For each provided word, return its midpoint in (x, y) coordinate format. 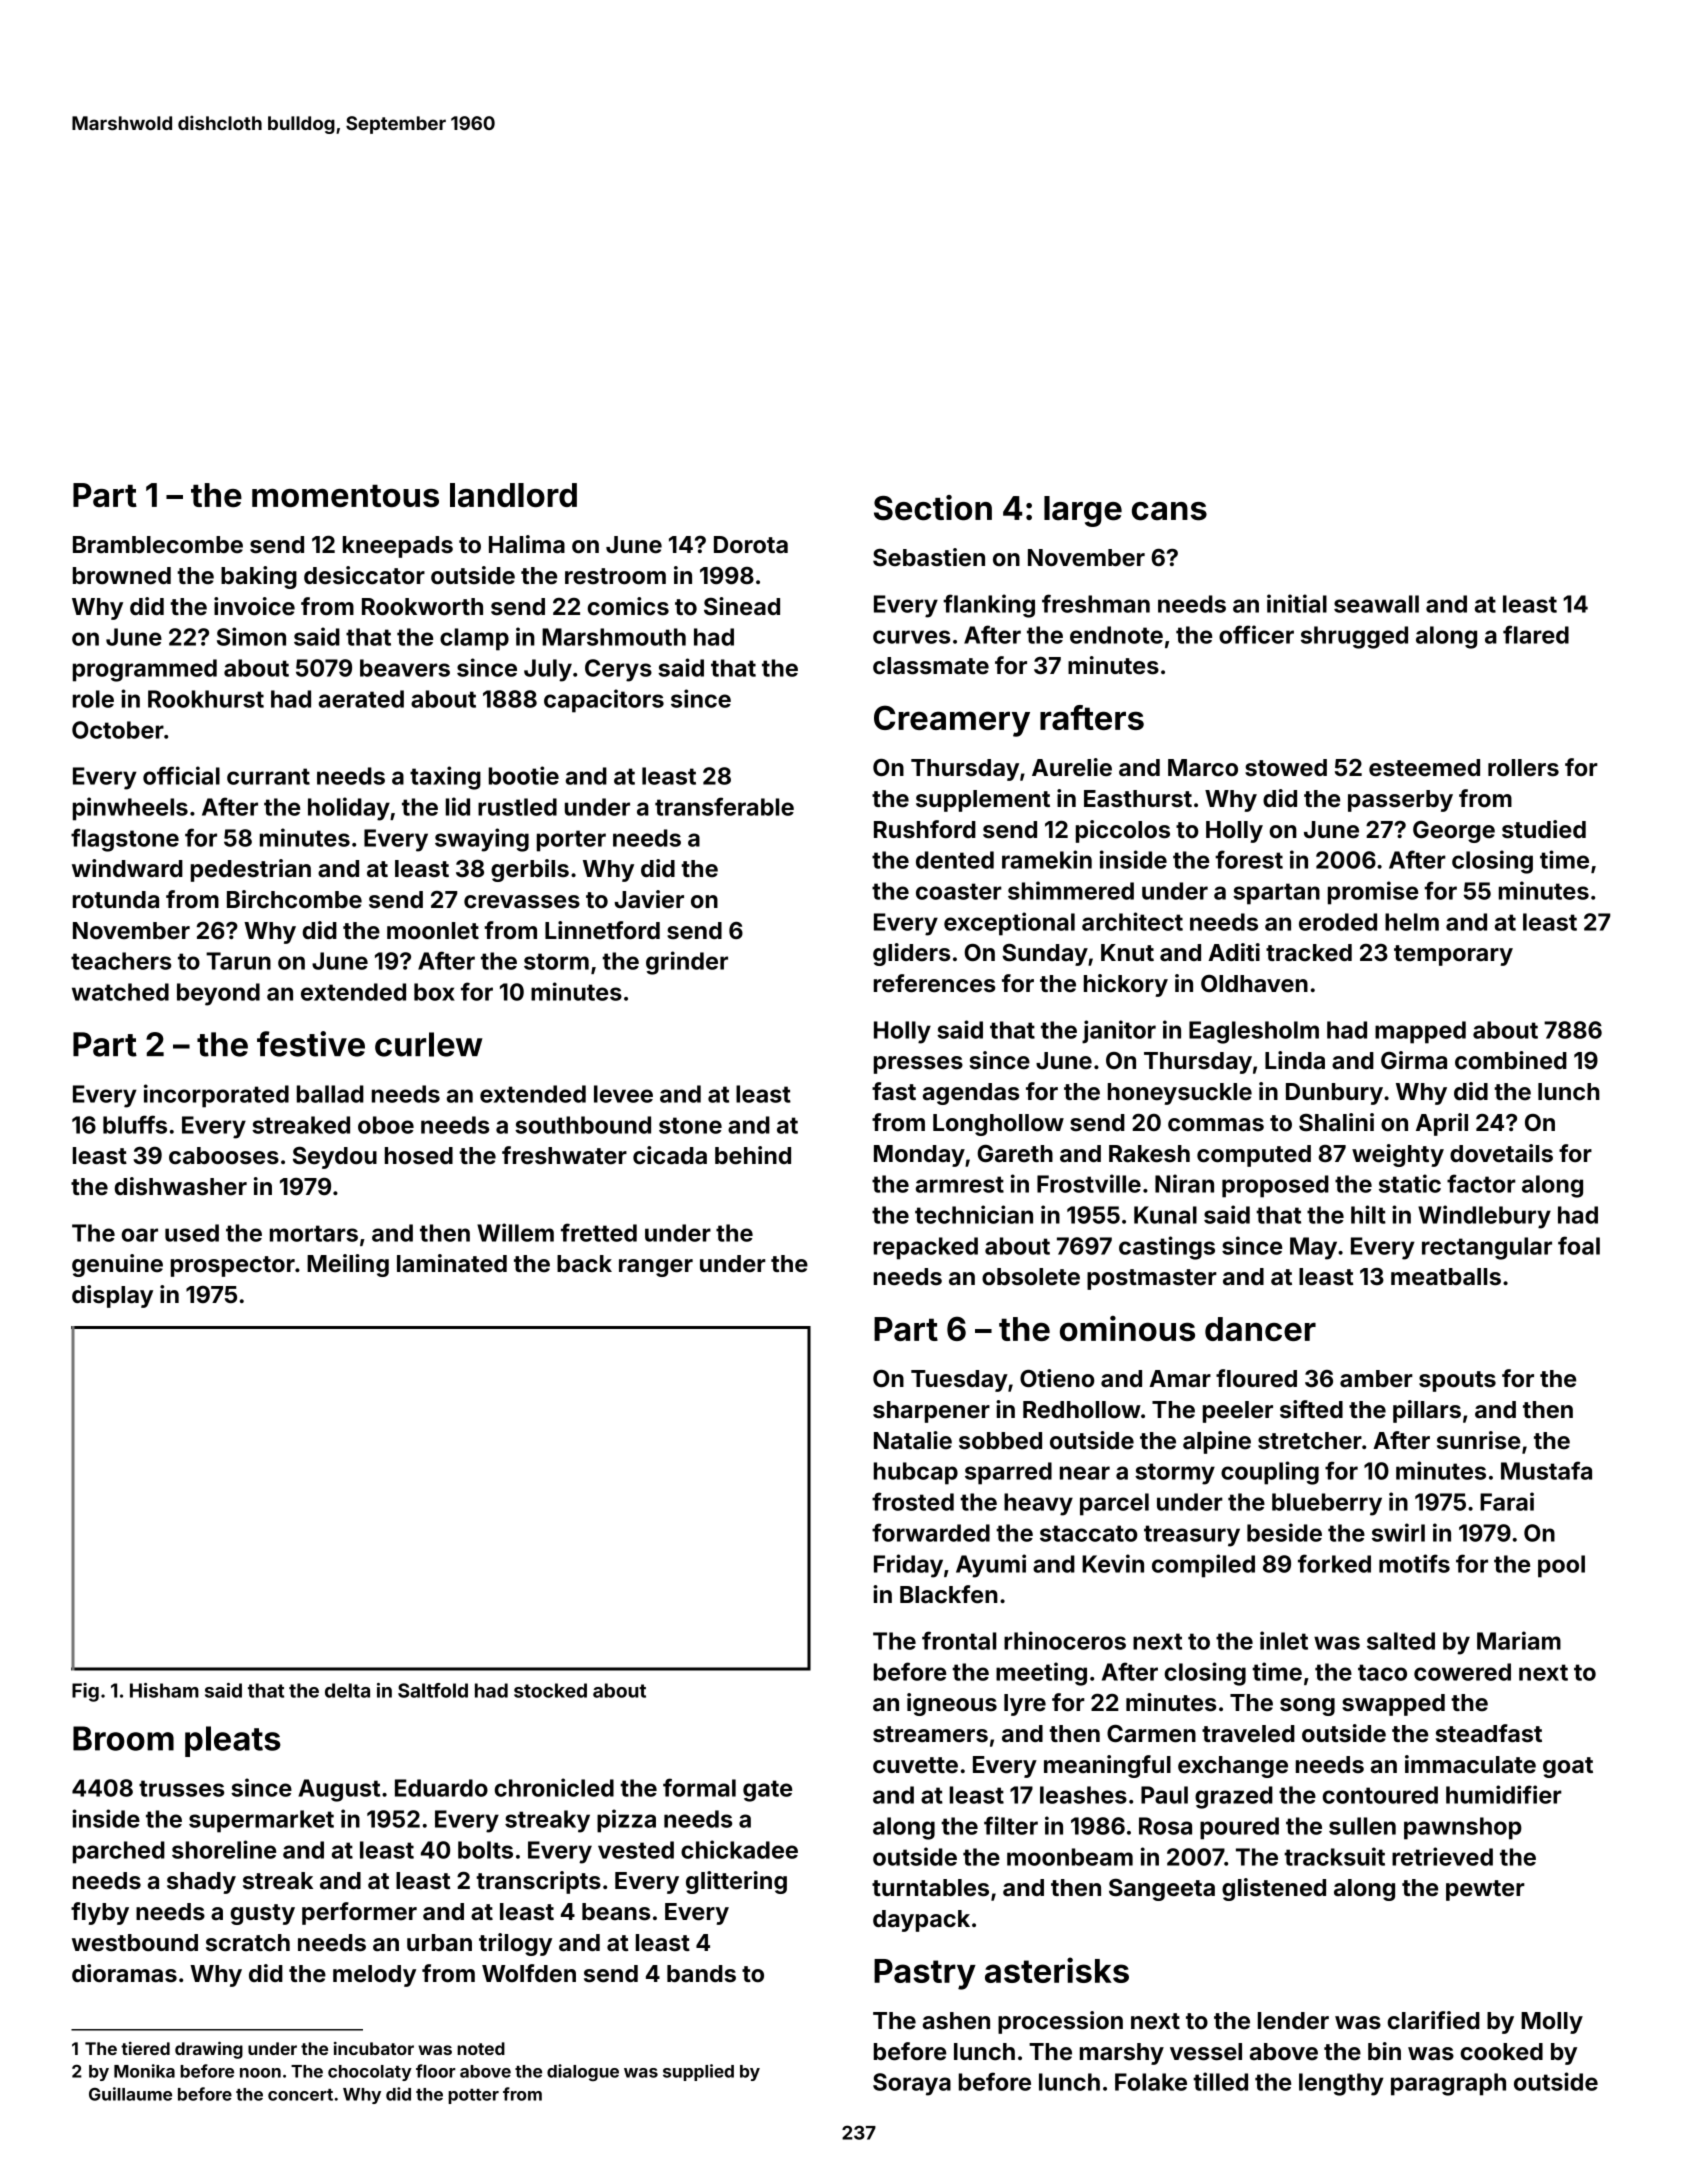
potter (473, 2096)
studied (1544, 829)
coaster (959, 891)
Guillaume (130, 2094)
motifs (1414, 1563)
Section (933, 508)
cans (1169, 511)
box (434, 992)
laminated (452, 1263)
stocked (550, 1690)
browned (122, 576)
